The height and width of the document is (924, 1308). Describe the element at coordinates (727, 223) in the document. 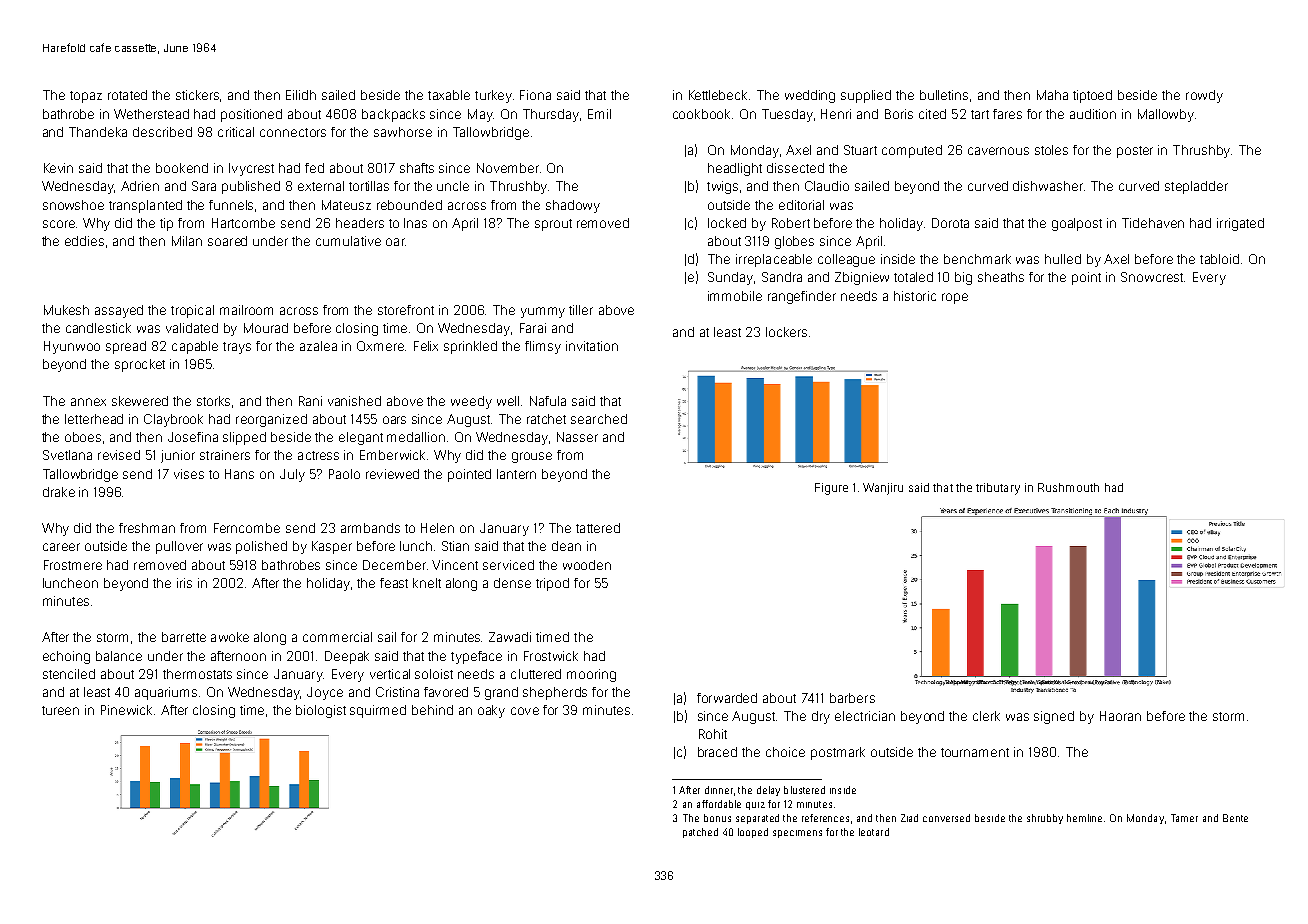

I see `locked` at that location.
